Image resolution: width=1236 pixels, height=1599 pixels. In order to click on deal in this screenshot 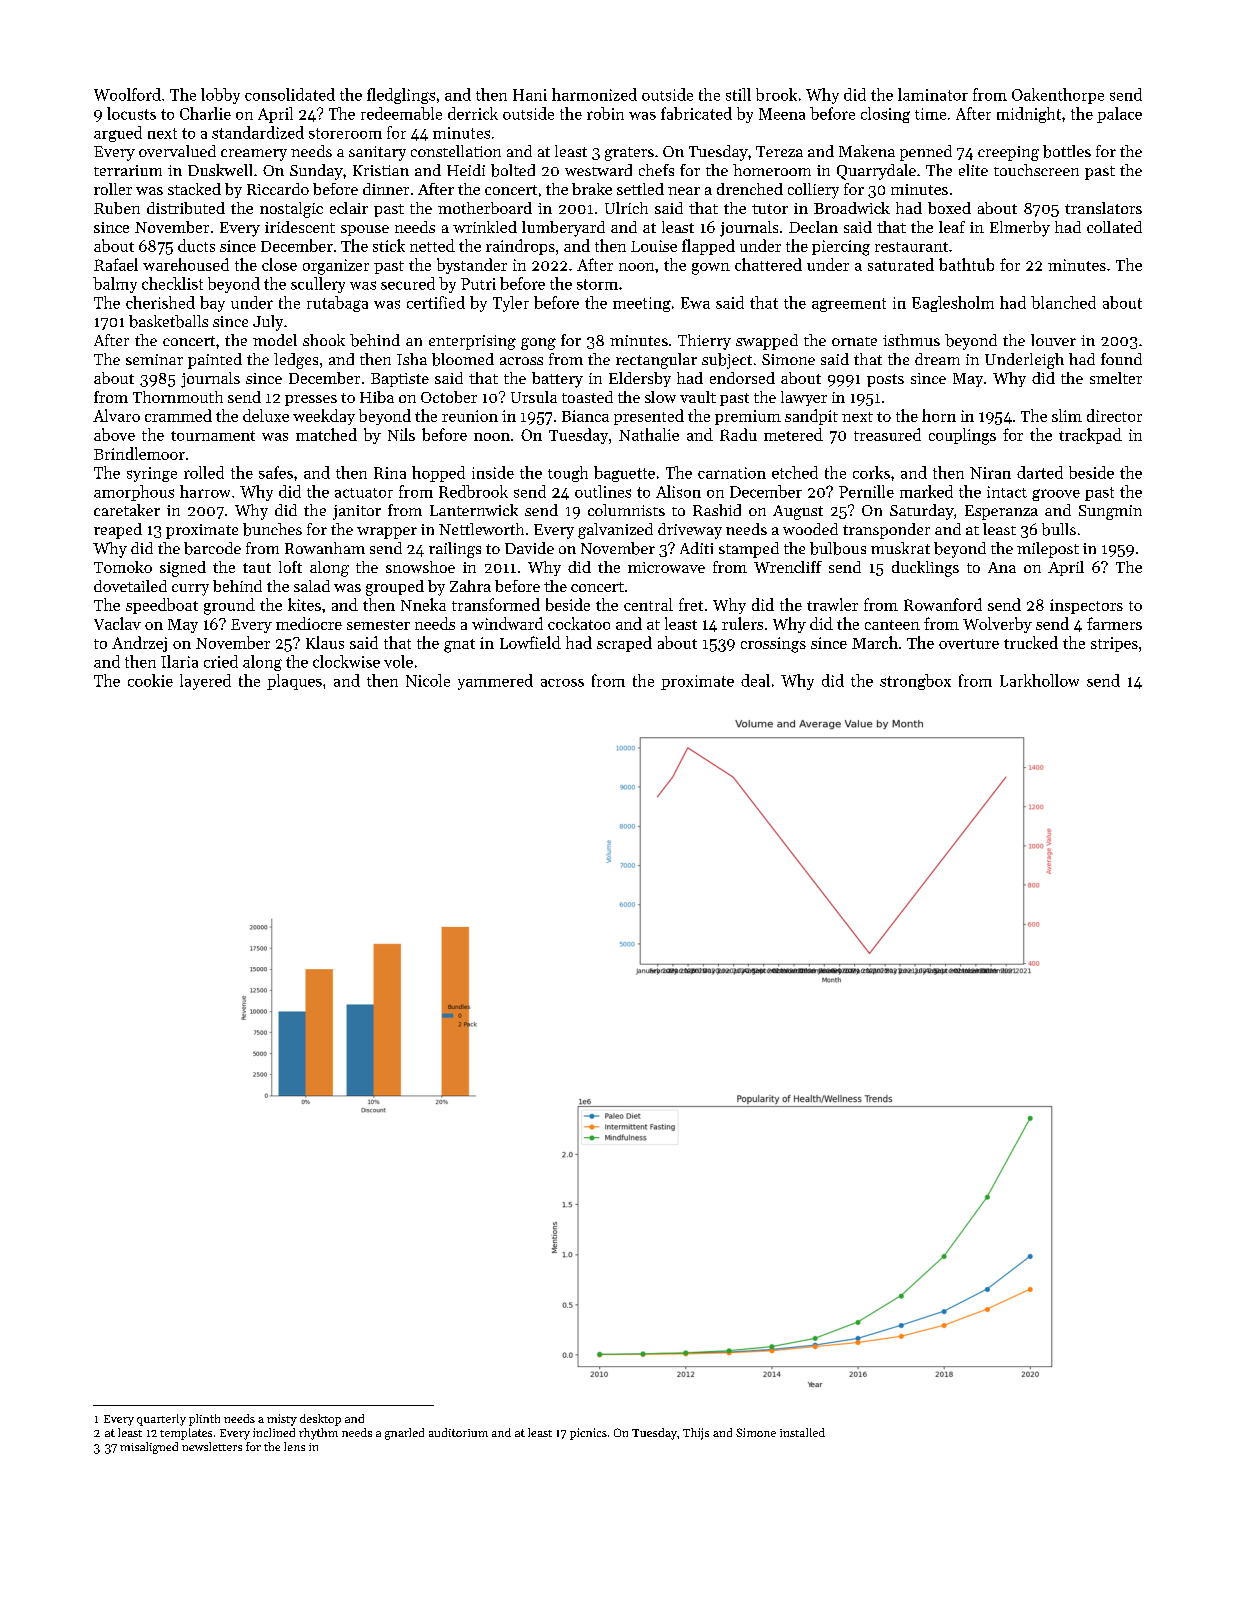, I will do `click(755, 680)`.
